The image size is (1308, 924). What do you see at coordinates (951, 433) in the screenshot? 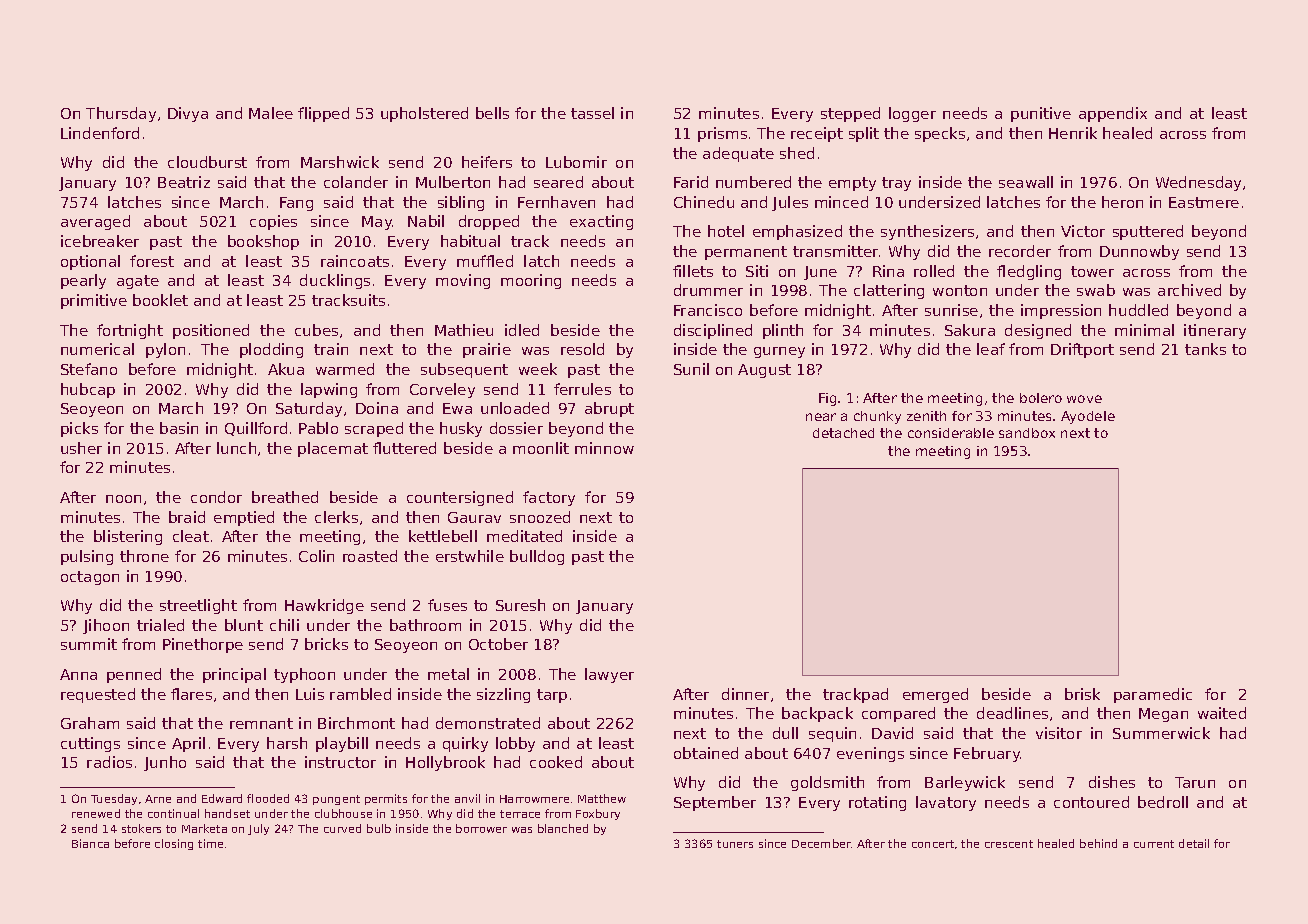
I see `considerable` at bounding box center [951, 433].
